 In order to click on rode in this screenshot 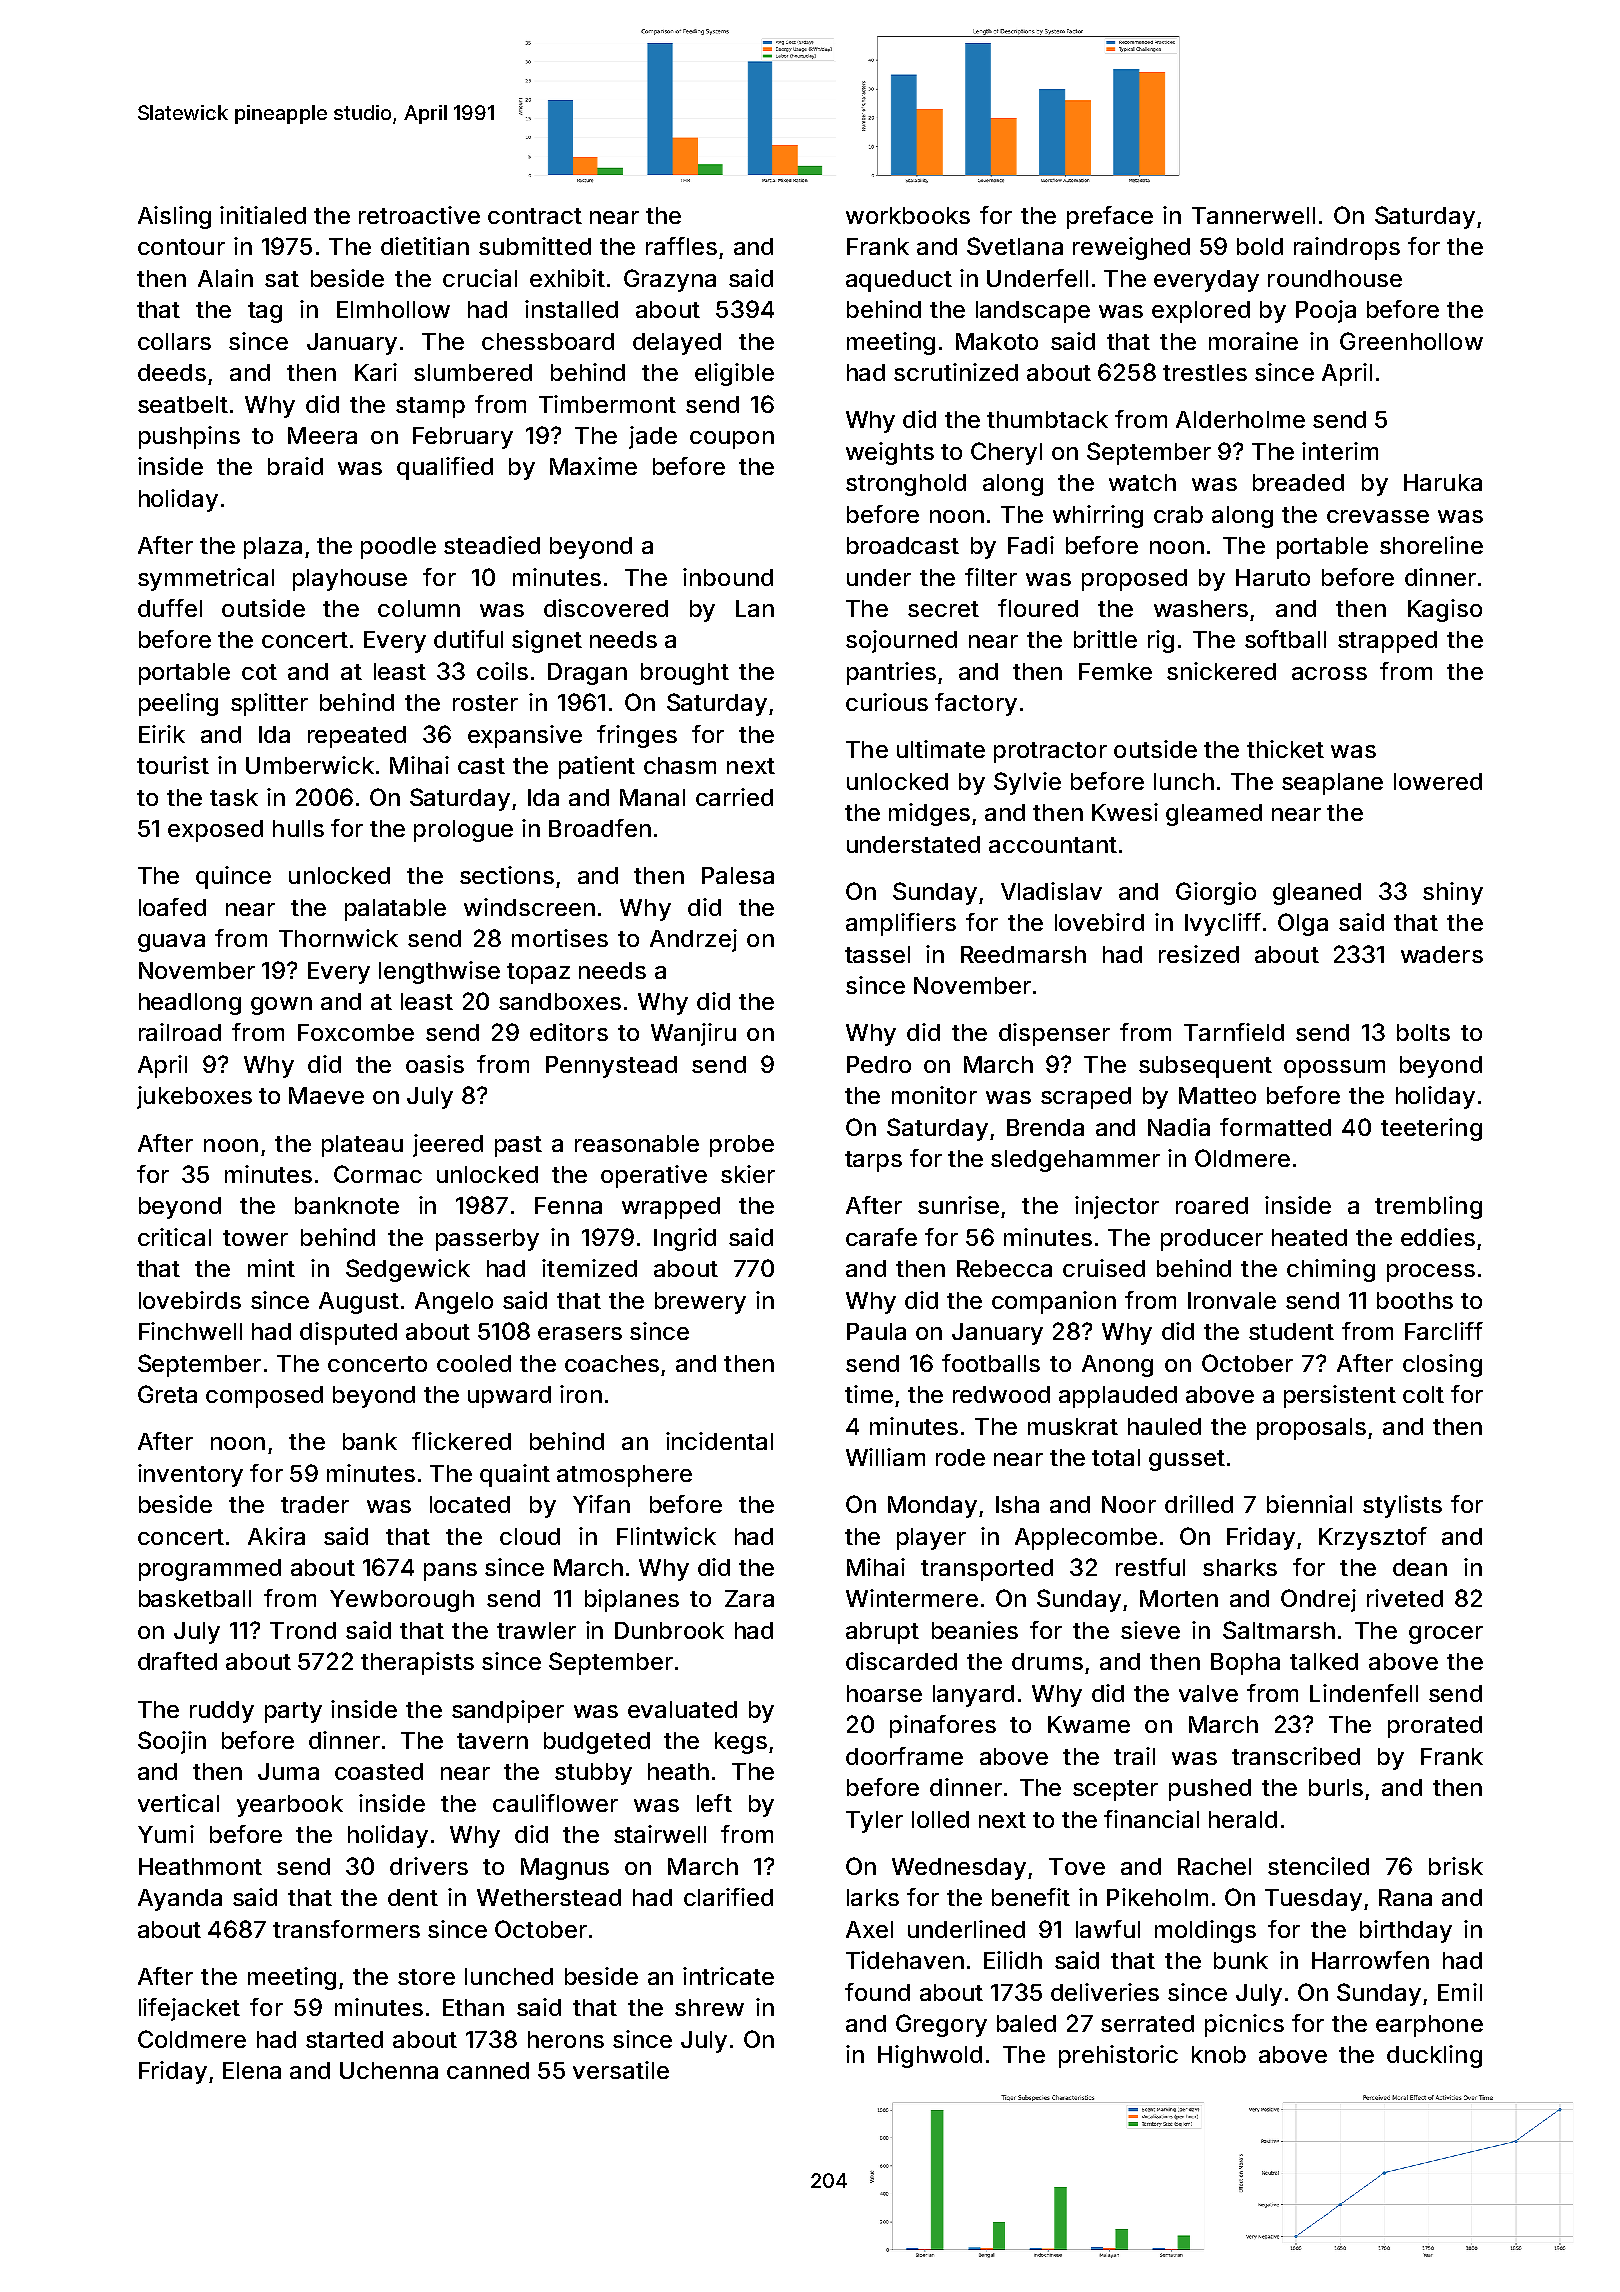, I will do `click(960, 1457)`.
